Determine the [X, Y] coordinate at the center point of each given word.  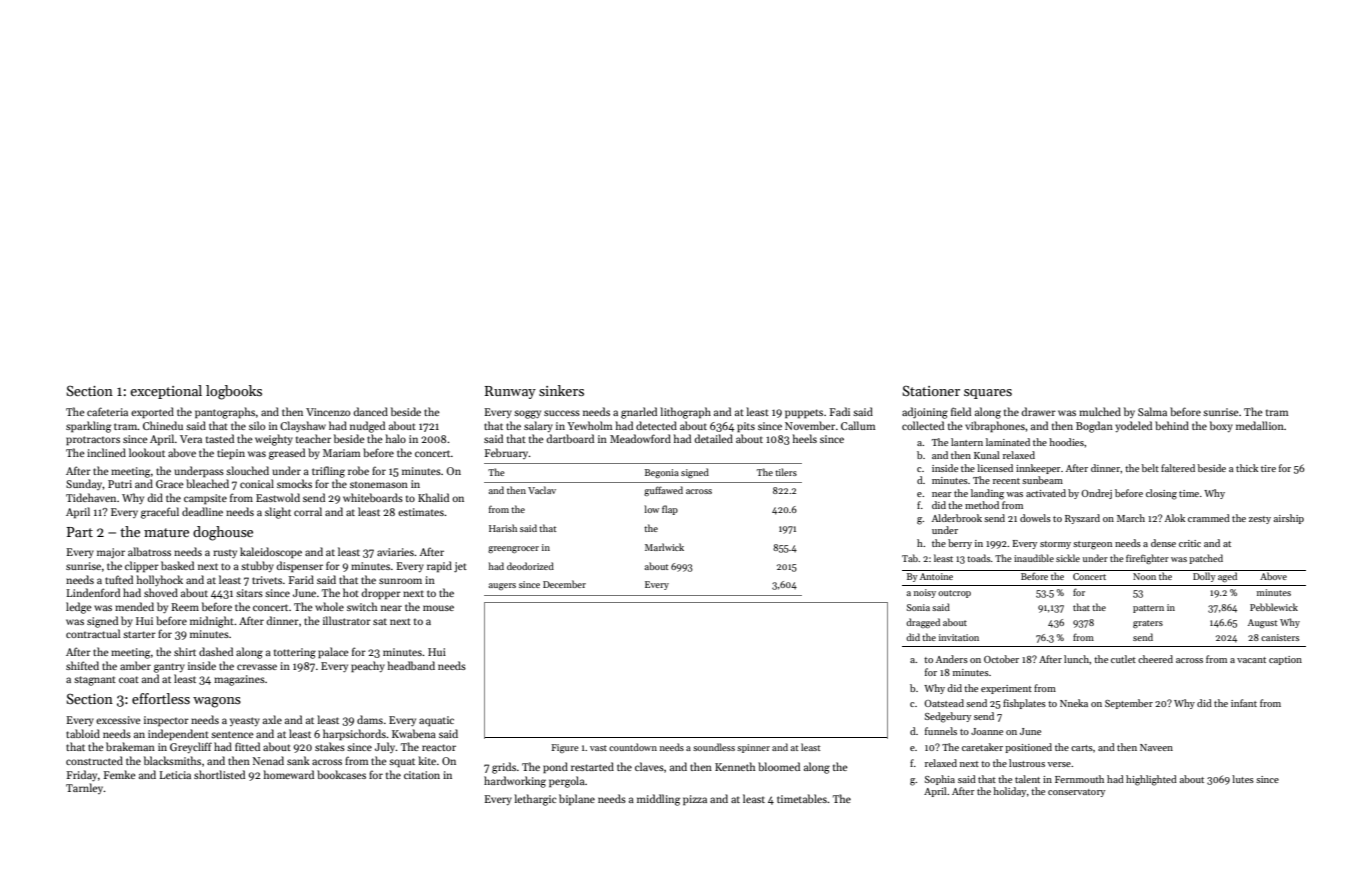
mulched [1100, 411]
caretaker [982, 747]
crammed [1209, 518]
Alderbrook [957, 518]
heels [805, 438]
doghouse [223, 533]
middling [658, 800]
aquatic [436, 721]
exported [152, 413]
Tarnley [85, 788]
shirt [185, 651]
